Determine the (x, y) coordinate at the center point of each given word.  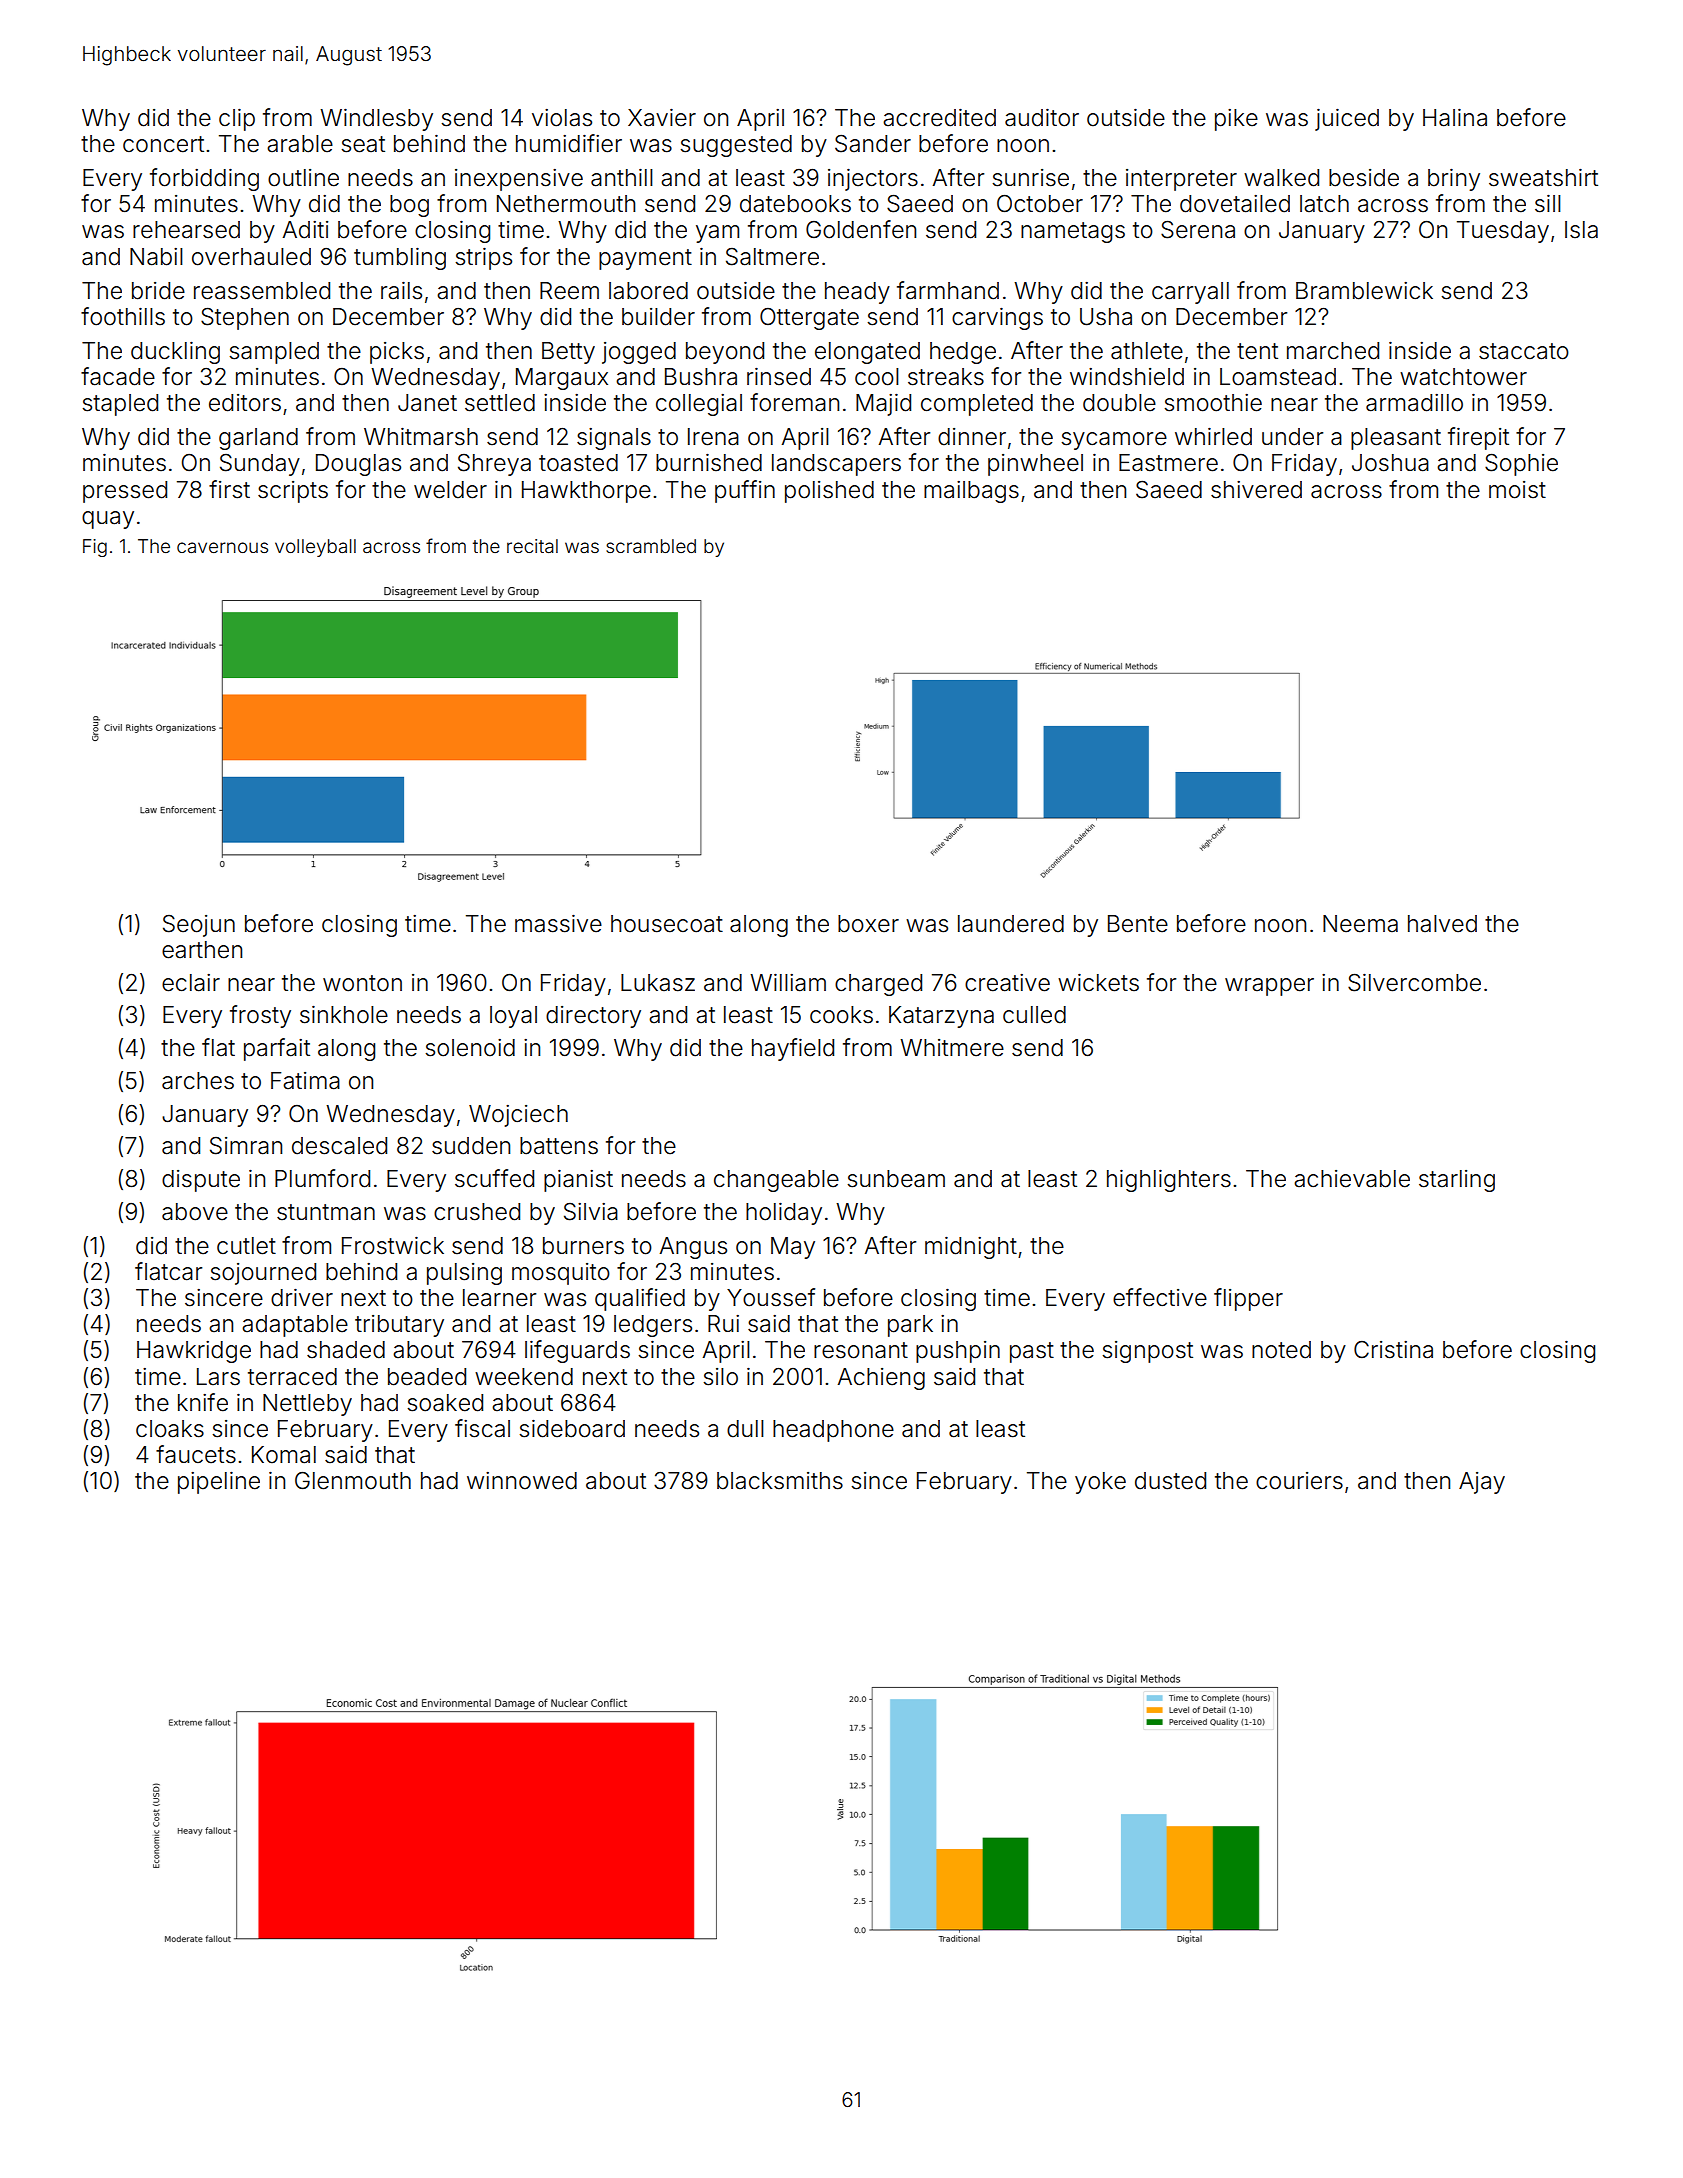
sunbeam (896, 1179)
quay (108, 520)
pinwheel (1035, 465)
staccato (1524, 351)
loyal (513, 1017)
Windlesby (376, 120)
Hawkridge (194, 1352)
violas (562, 118)
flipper (1248, 1299)
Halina (1455, 118)
